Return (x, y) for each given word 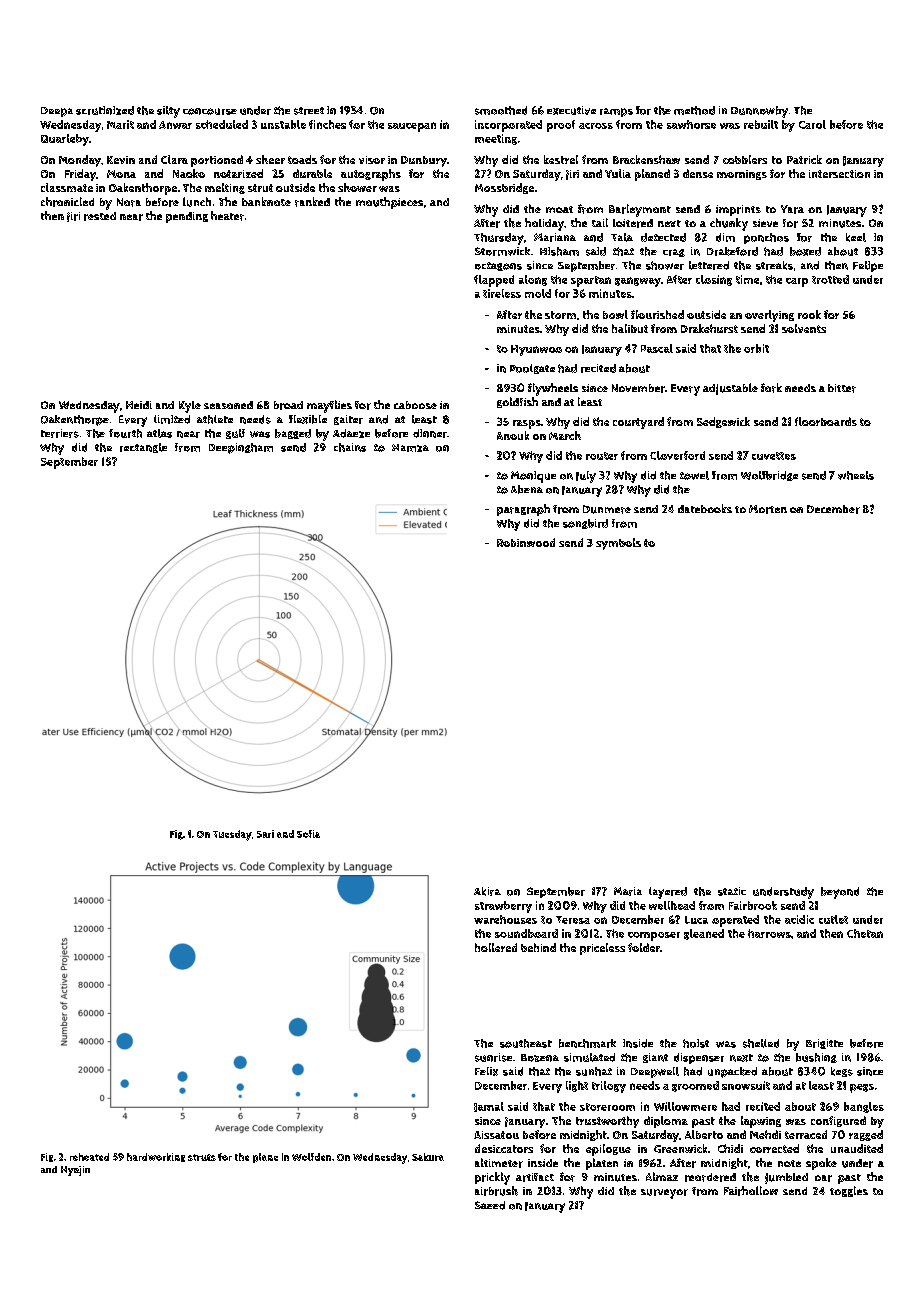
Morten (768, 509)
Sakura (428, 1157)
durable (312, 173)
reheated (89, 1157)
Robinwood (526, 542)
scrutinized (105, 110)
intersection (839, 174)
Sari (265, 834)
